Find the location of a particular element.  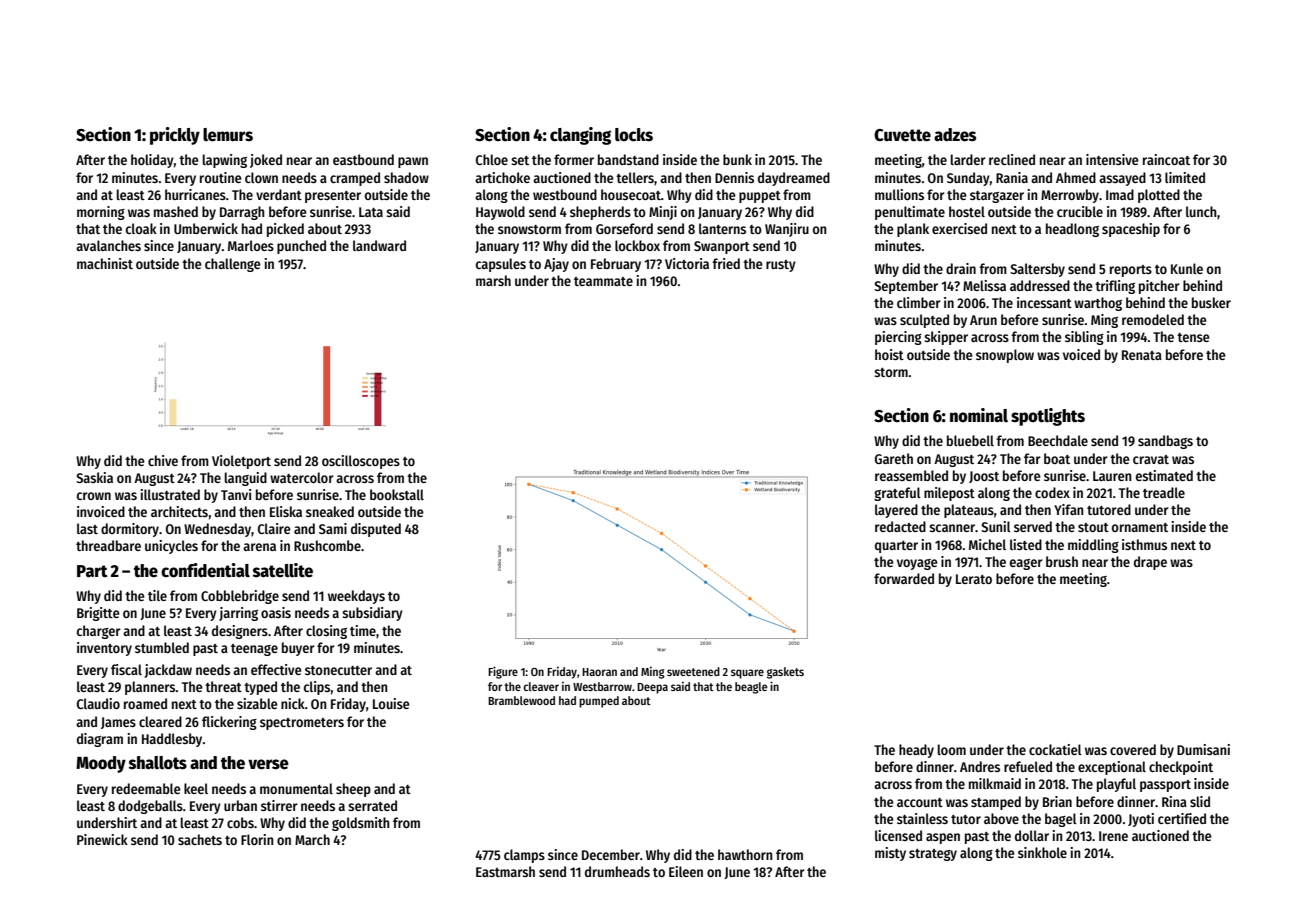

Eileen is located at coordinates (686, 871).
